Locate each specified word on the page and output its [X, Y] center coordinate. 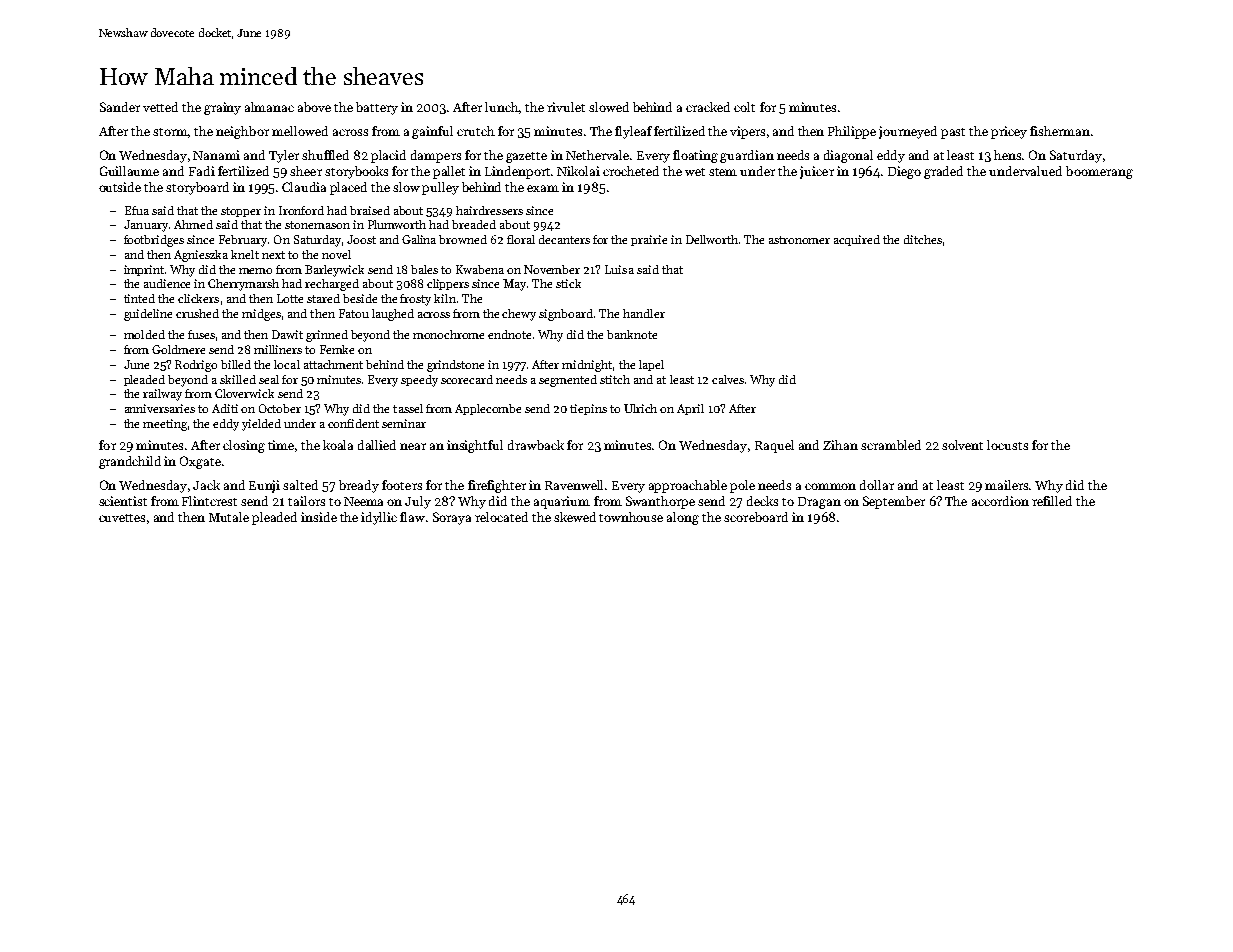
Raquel [774, 446]
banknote [632, 334]
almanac [269, 107]
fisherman [1060, 131]
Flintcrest [209, 501]
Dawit [287, 334]
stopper [241, 212]
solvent [962, 445]
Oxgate [200, 462]
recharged [332, 285]
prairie [649, 240]
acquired [857, 240]
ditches [923, 239]
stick [568, 283]
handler [644, 313]
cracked [708, 107]
